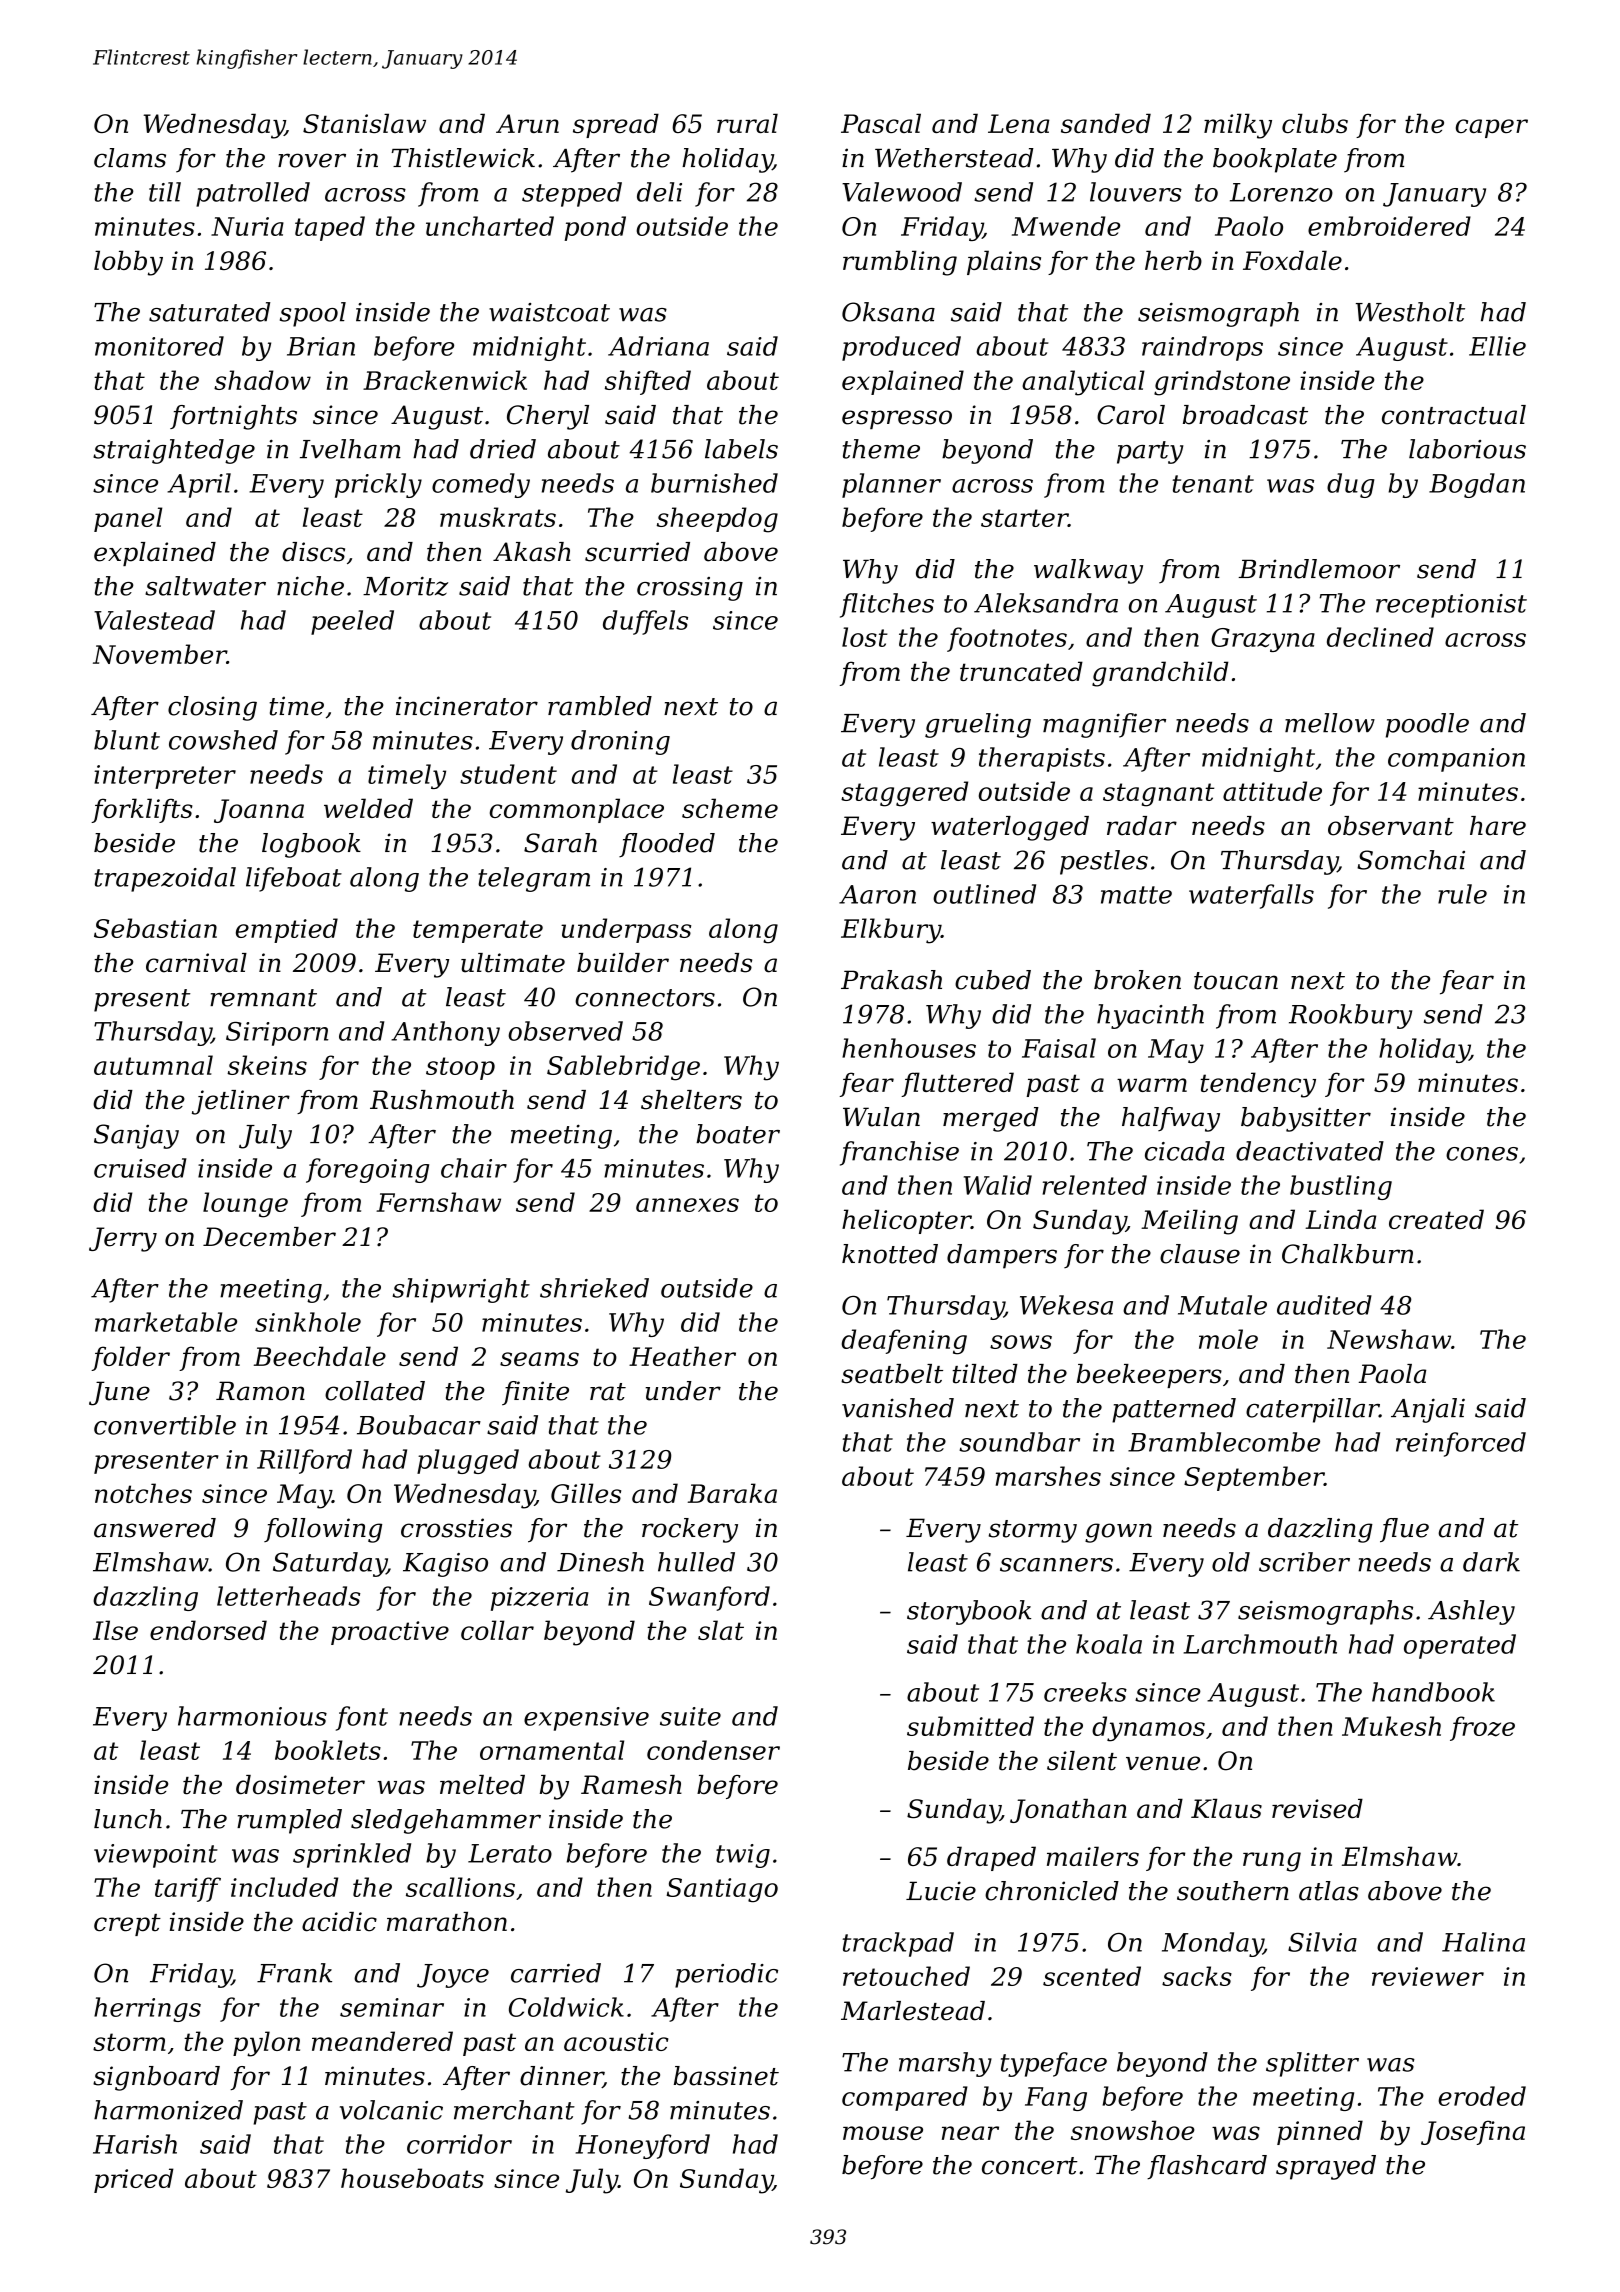 The image size is (1620, 2292). What do you see at coordinates (881, 123) in the image?
I see `Pascal` at bounding box center [881, 123].
